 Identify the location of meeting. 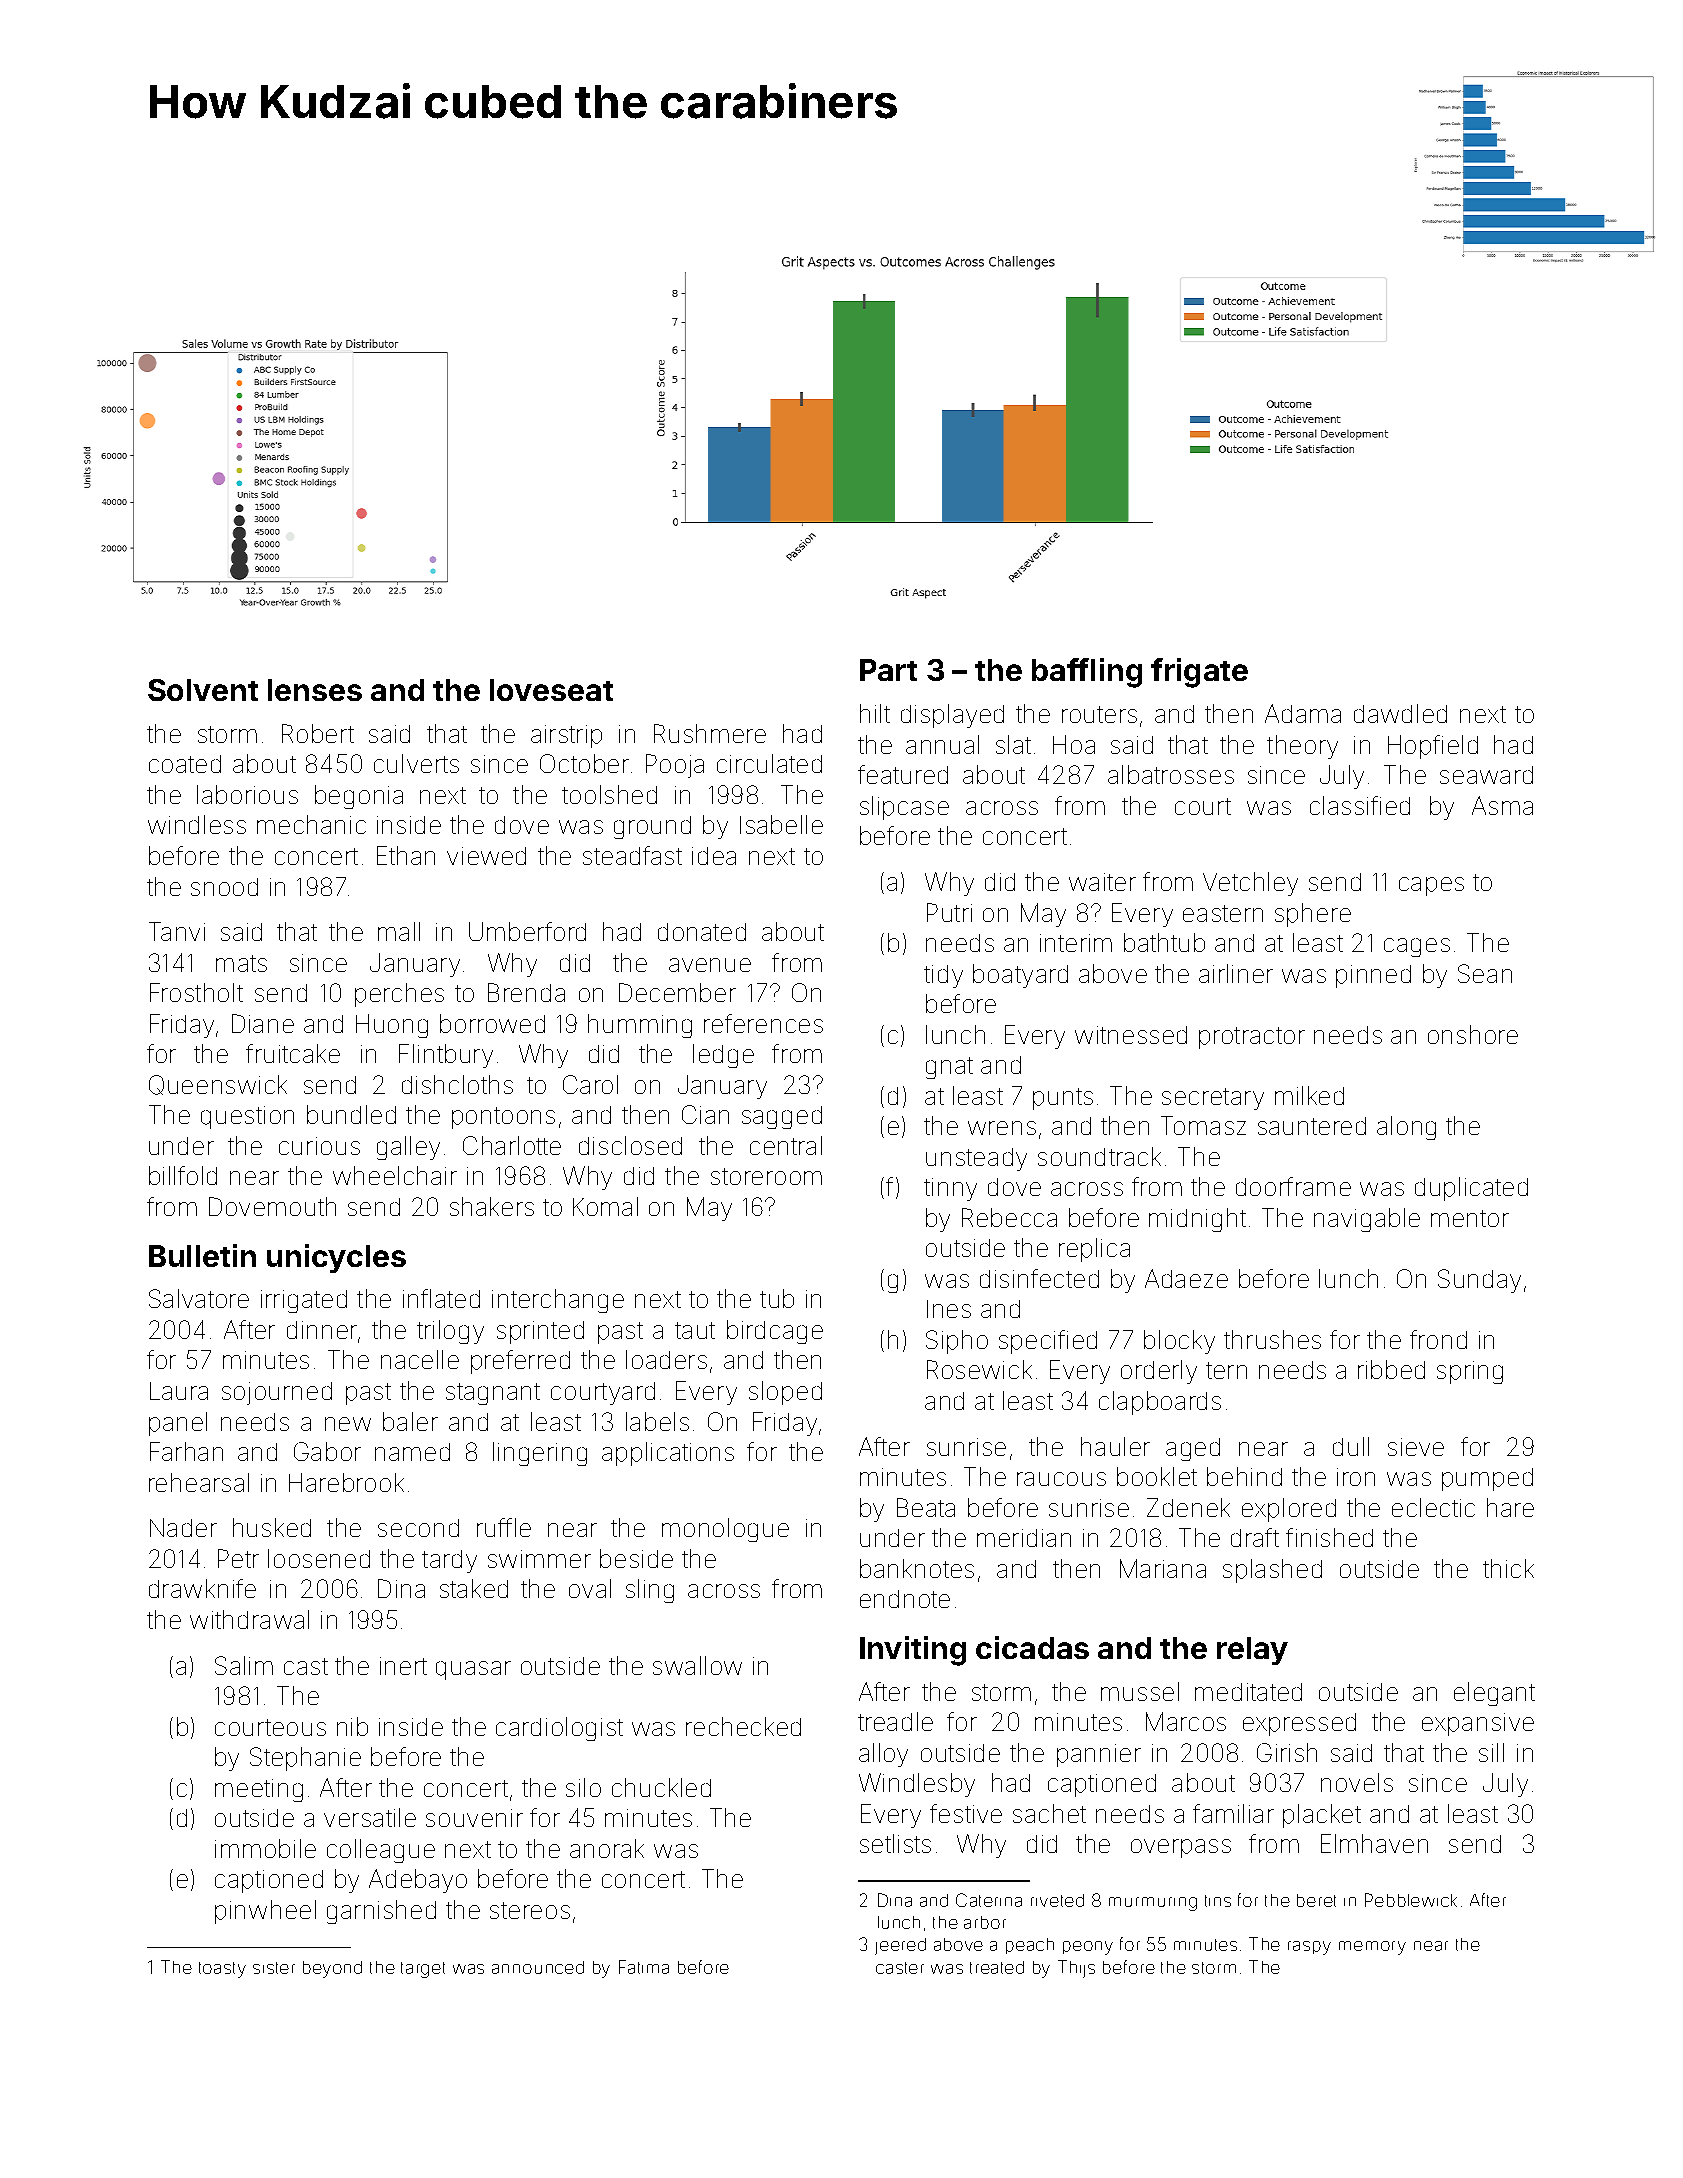
(259, 1790).
